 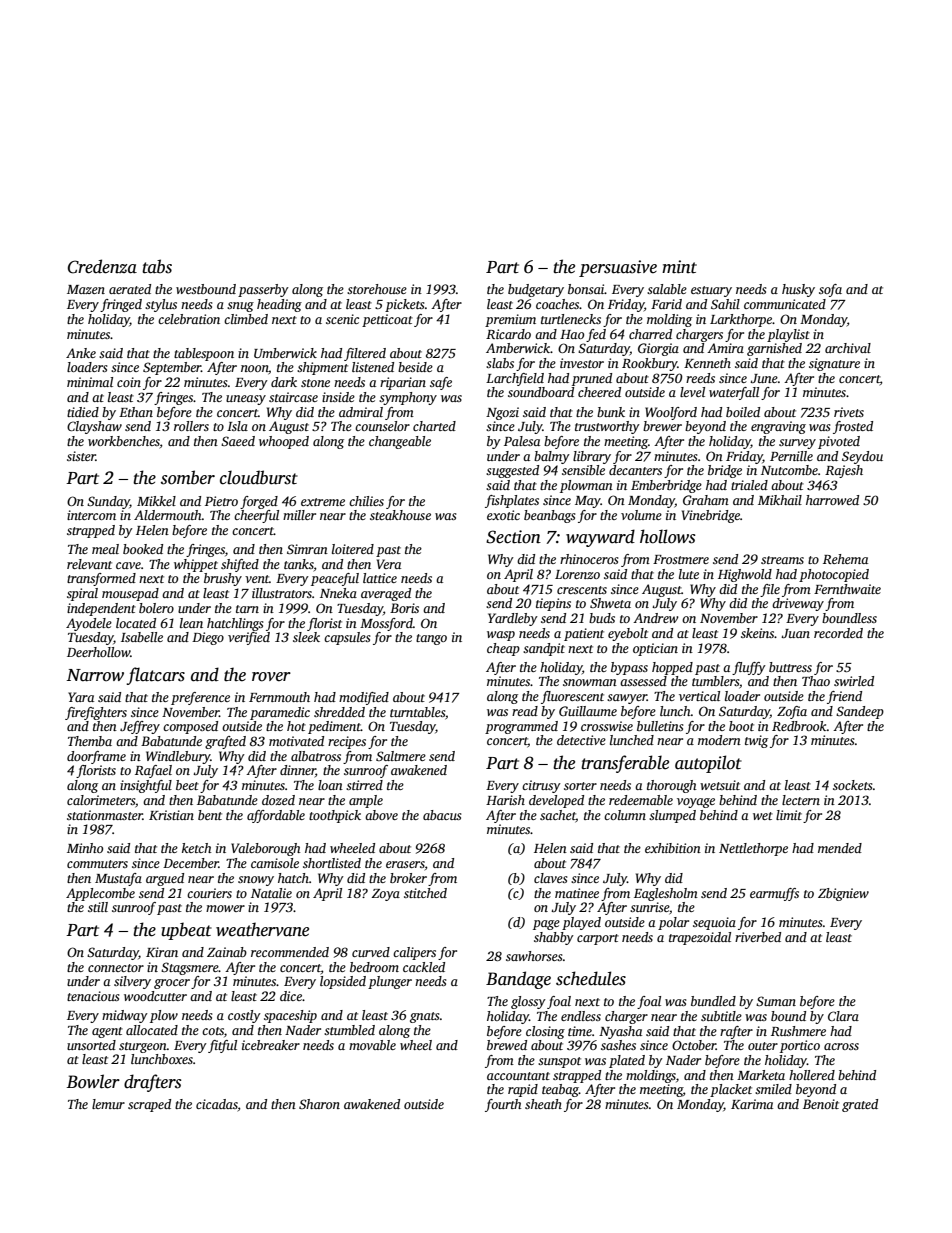 What do you see at coordinates (741, 320) in the image?
I see `Larkthorpe` at bounding box center [741, 320].
